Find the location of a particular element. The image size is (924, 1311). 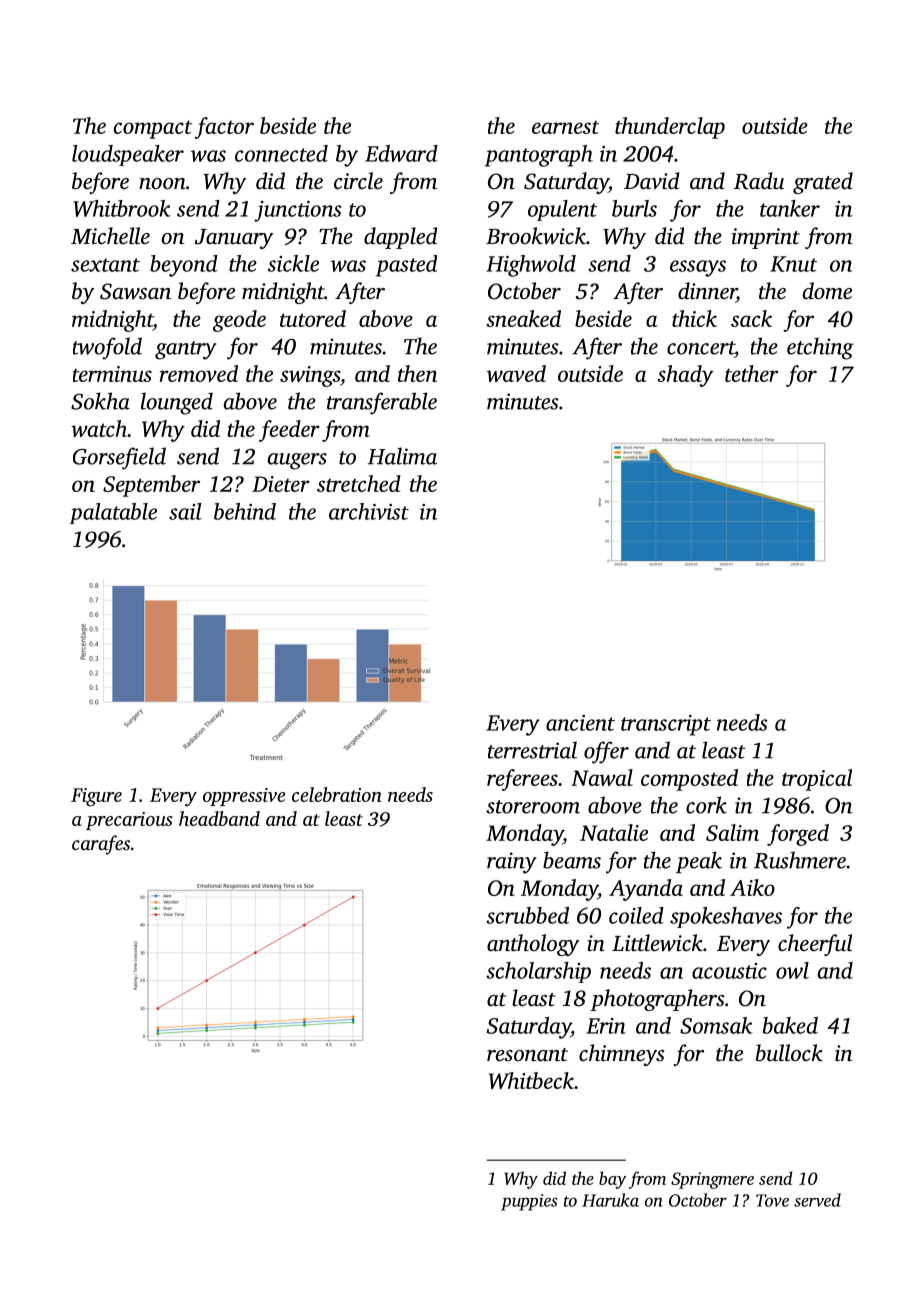

archivist is located at coordinates (369, 511).
